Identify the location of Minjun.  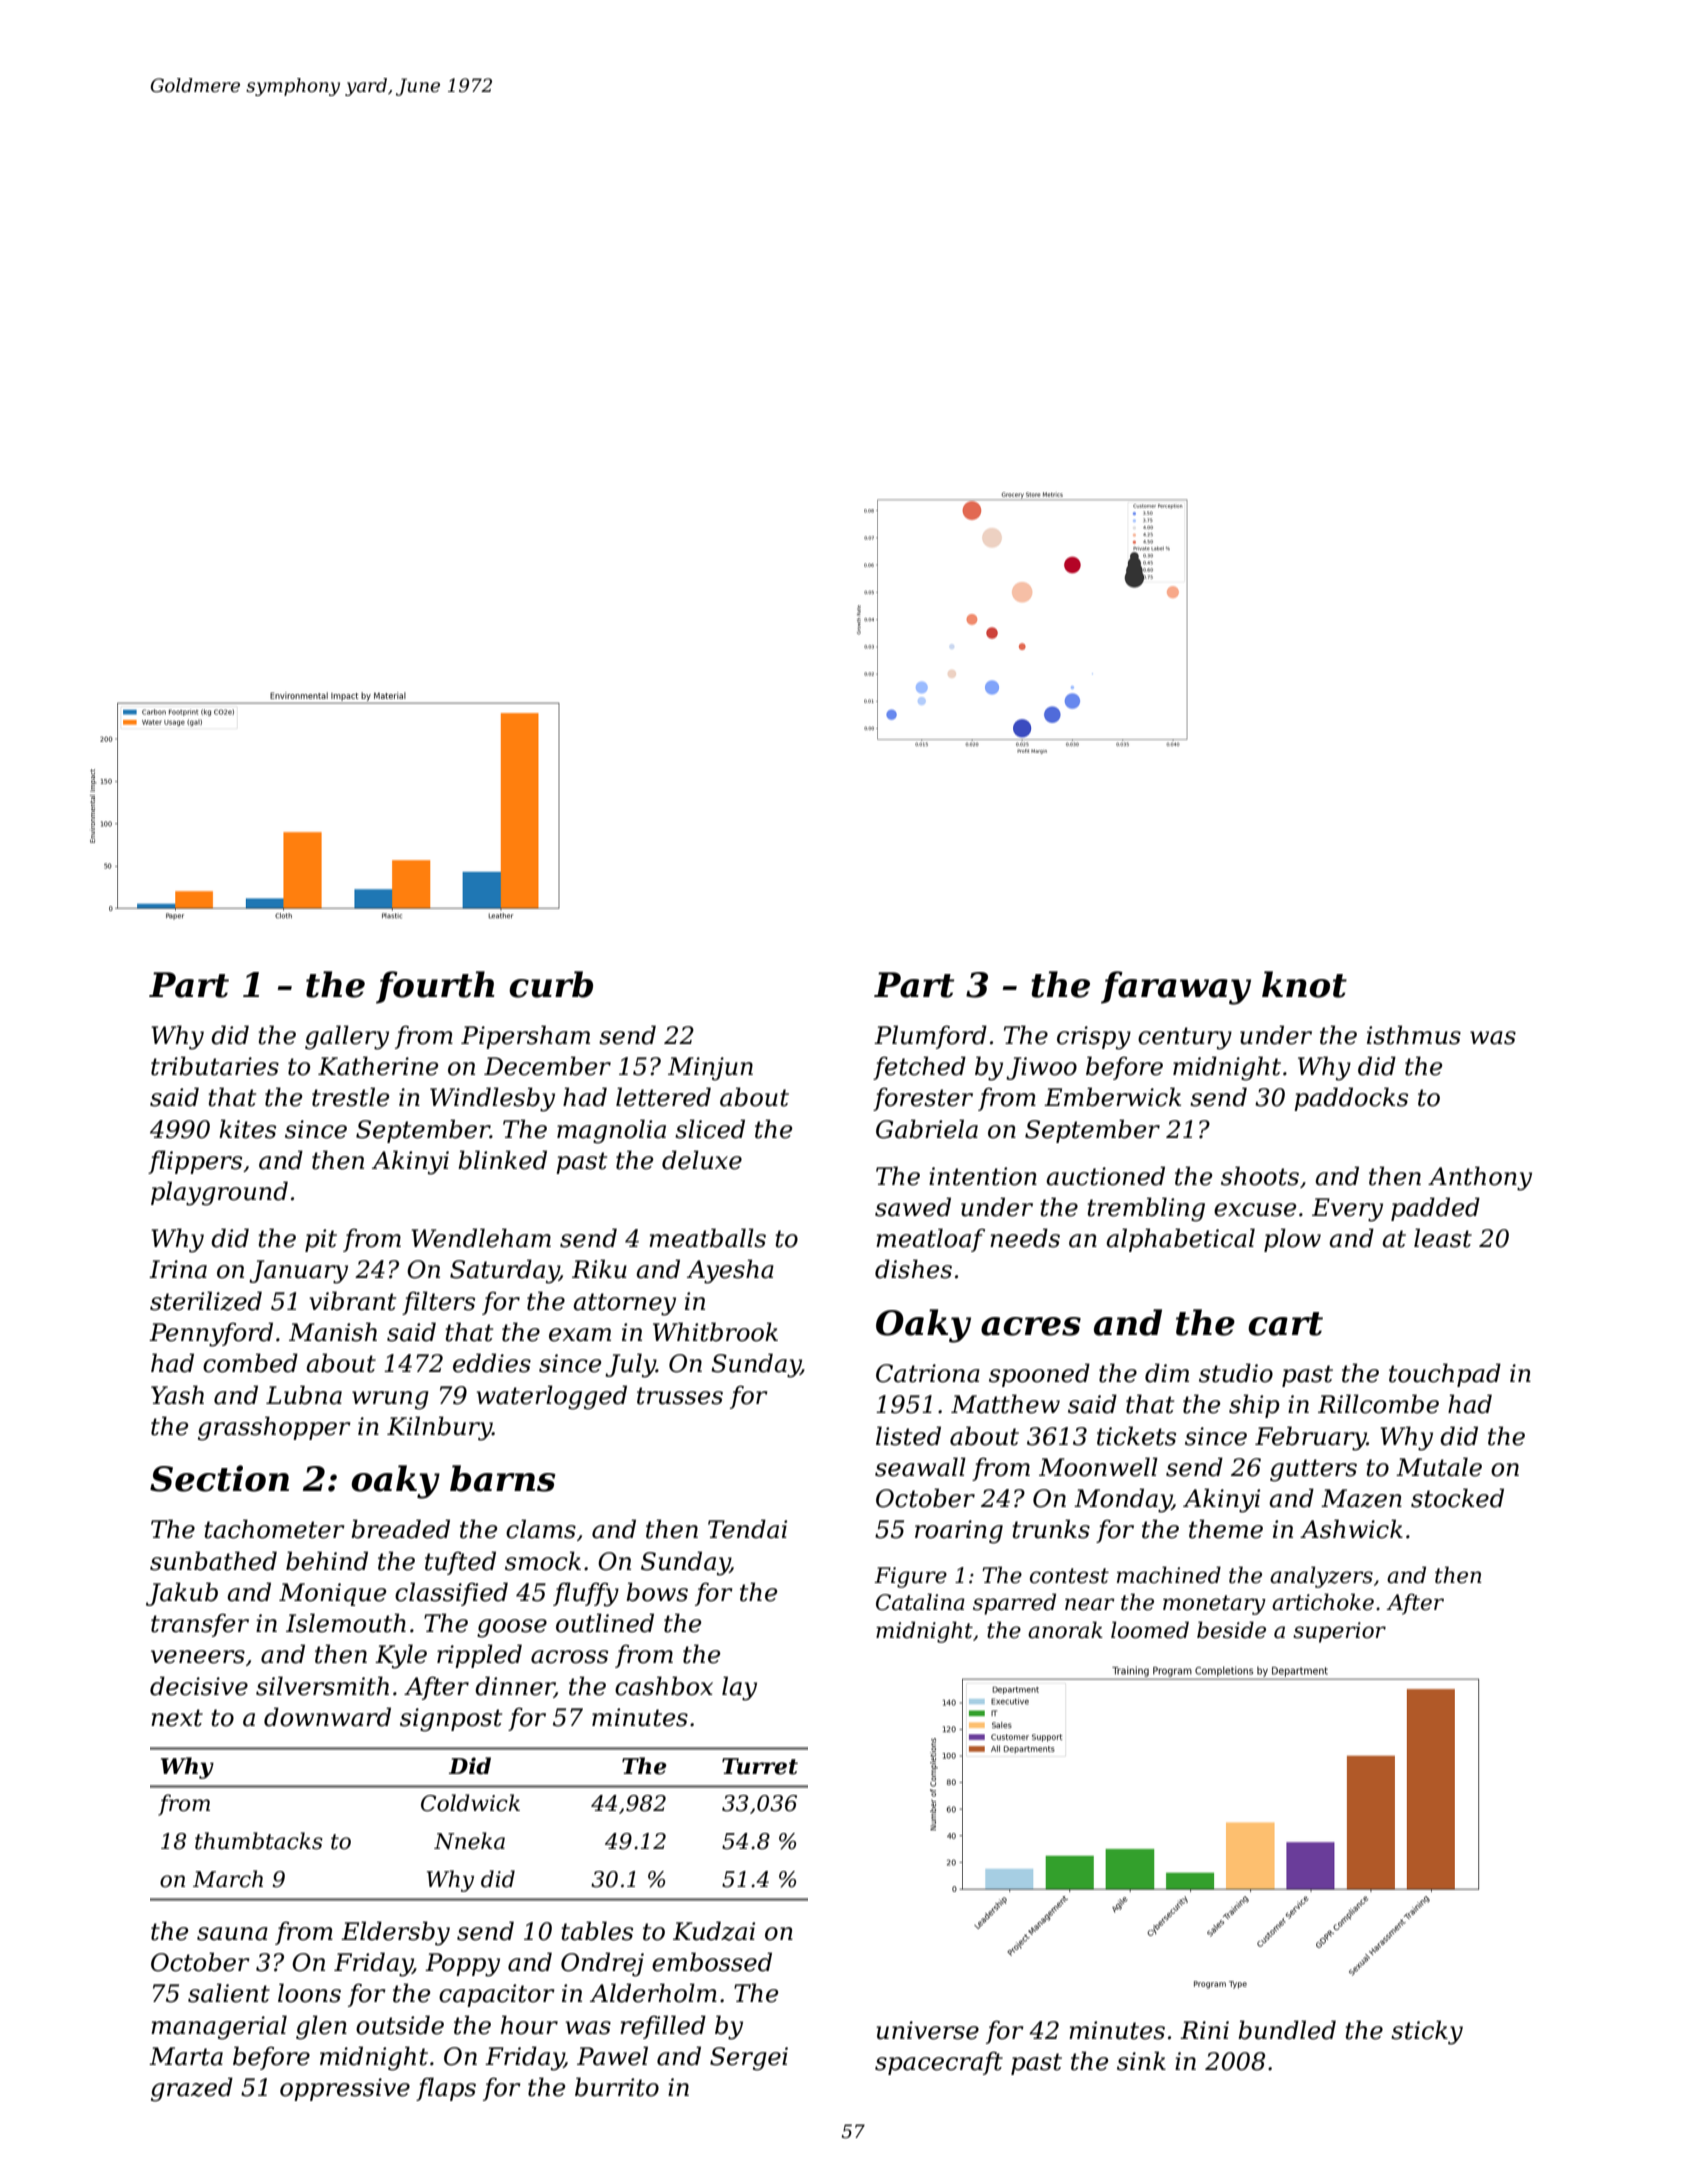
(710, 1069).
